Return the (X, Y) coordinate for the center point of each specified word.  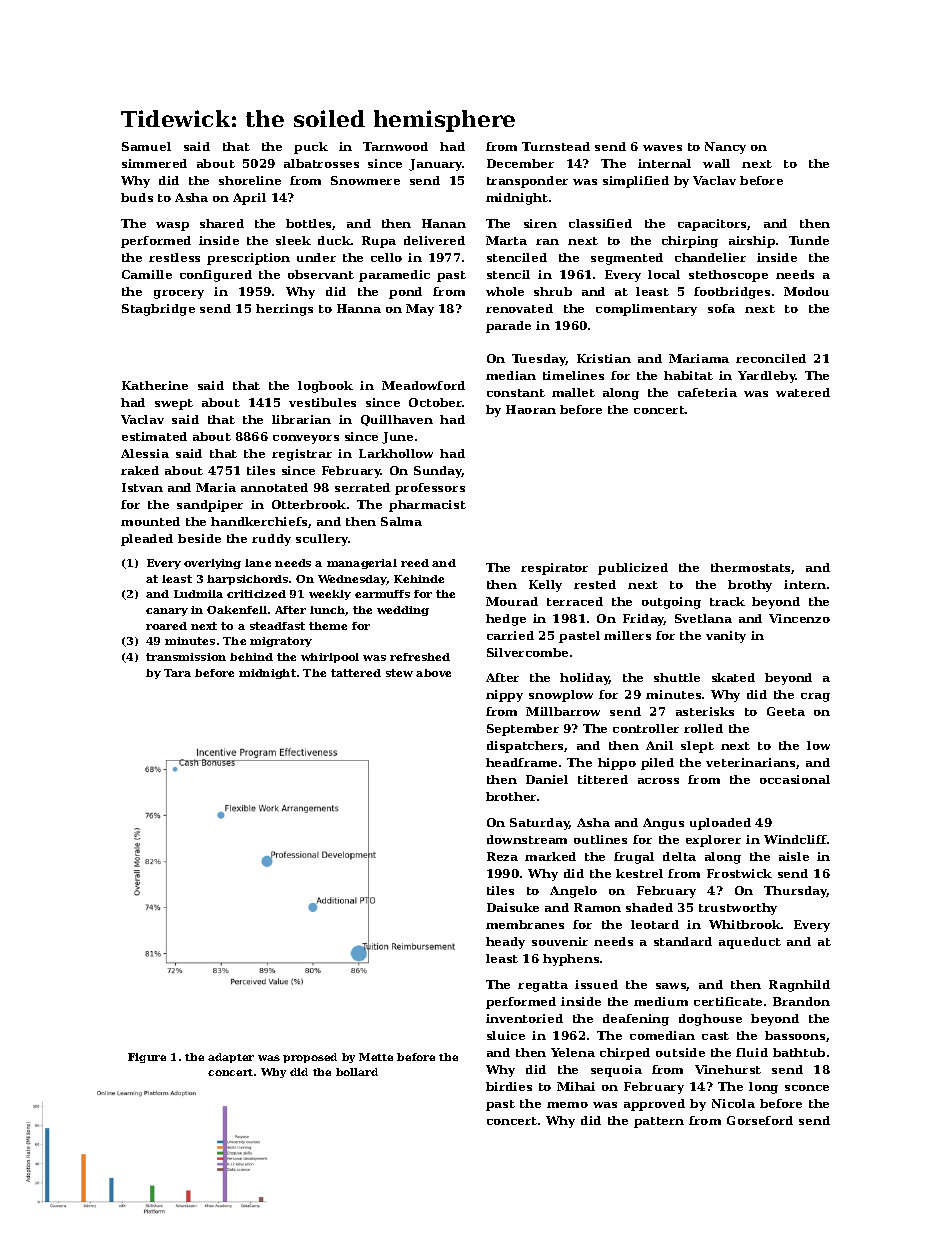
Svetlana (703, 618)
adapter (231, 1058)
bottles (309, 224)
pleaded (147, 540)
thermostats (750, 567)
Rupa (379, 242)
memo (567, 1105)
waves (662, 148)
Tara (177, 673)
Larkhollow (396, 453)
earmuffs (382, 594)
